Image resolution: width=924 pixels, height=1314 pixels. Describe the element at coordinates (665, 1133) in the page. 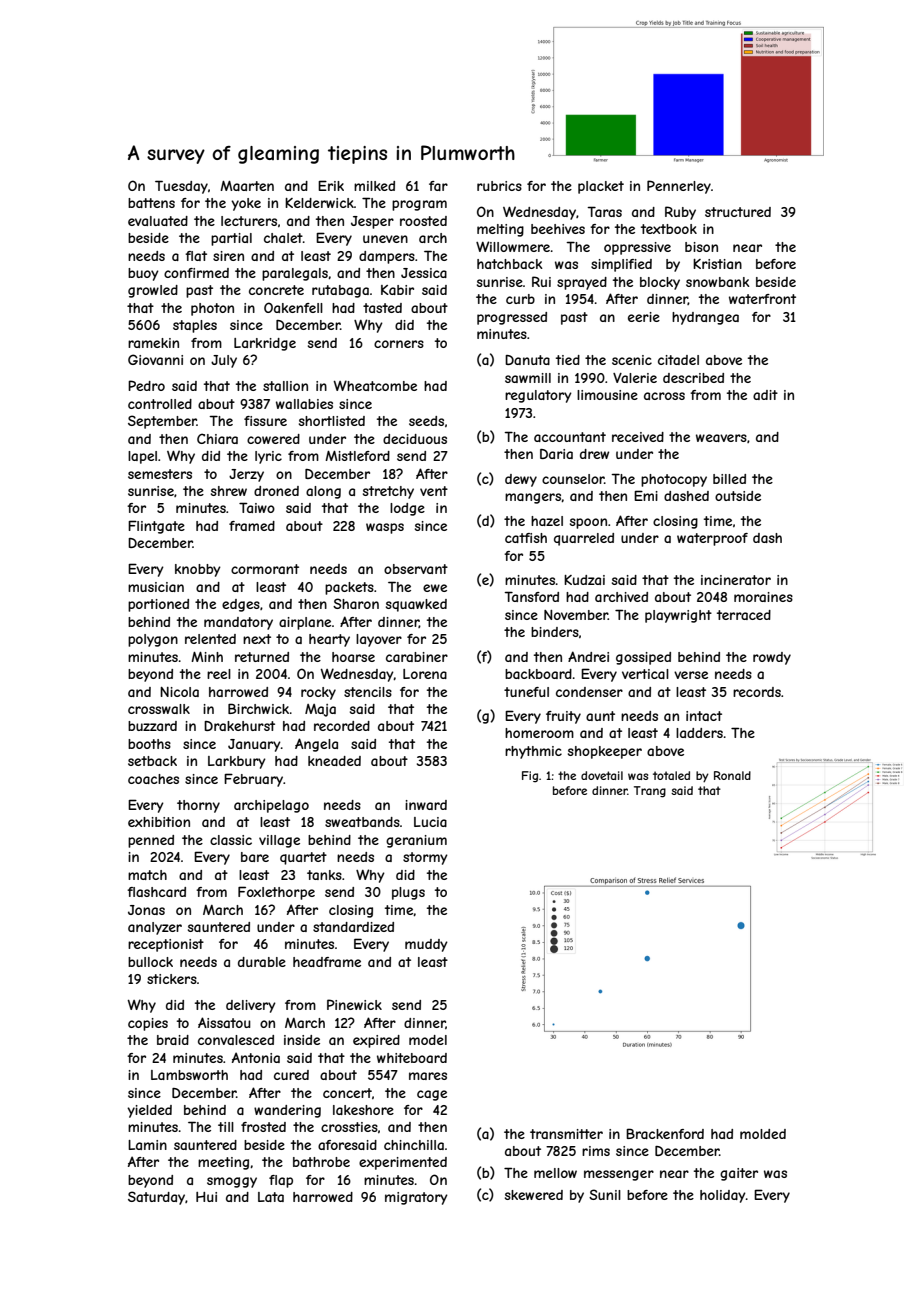

I see `Brackenford` at that location.
